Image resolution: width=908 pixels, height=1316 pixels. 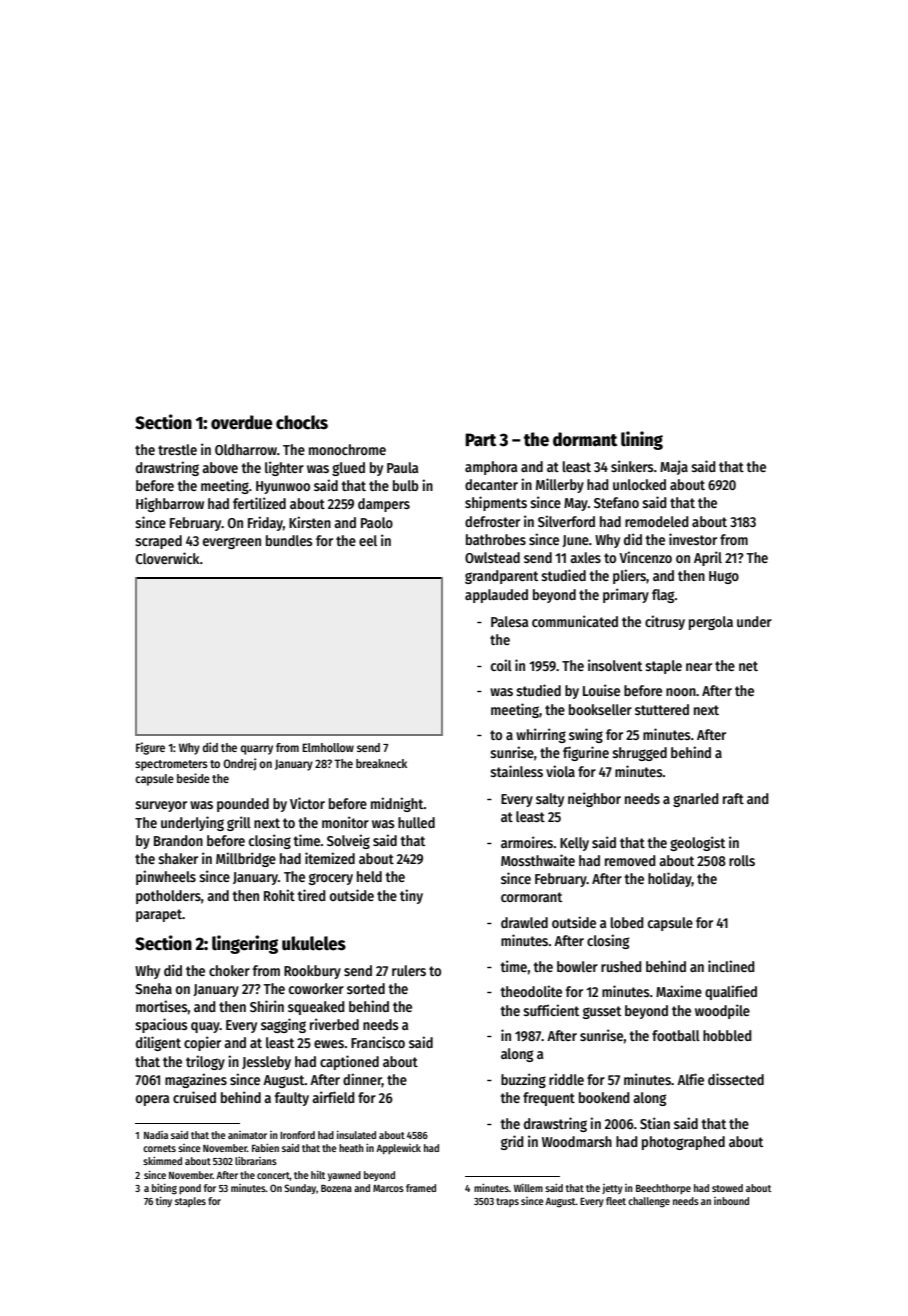 I want to click on diligent, so click(x=158, y=1043).
